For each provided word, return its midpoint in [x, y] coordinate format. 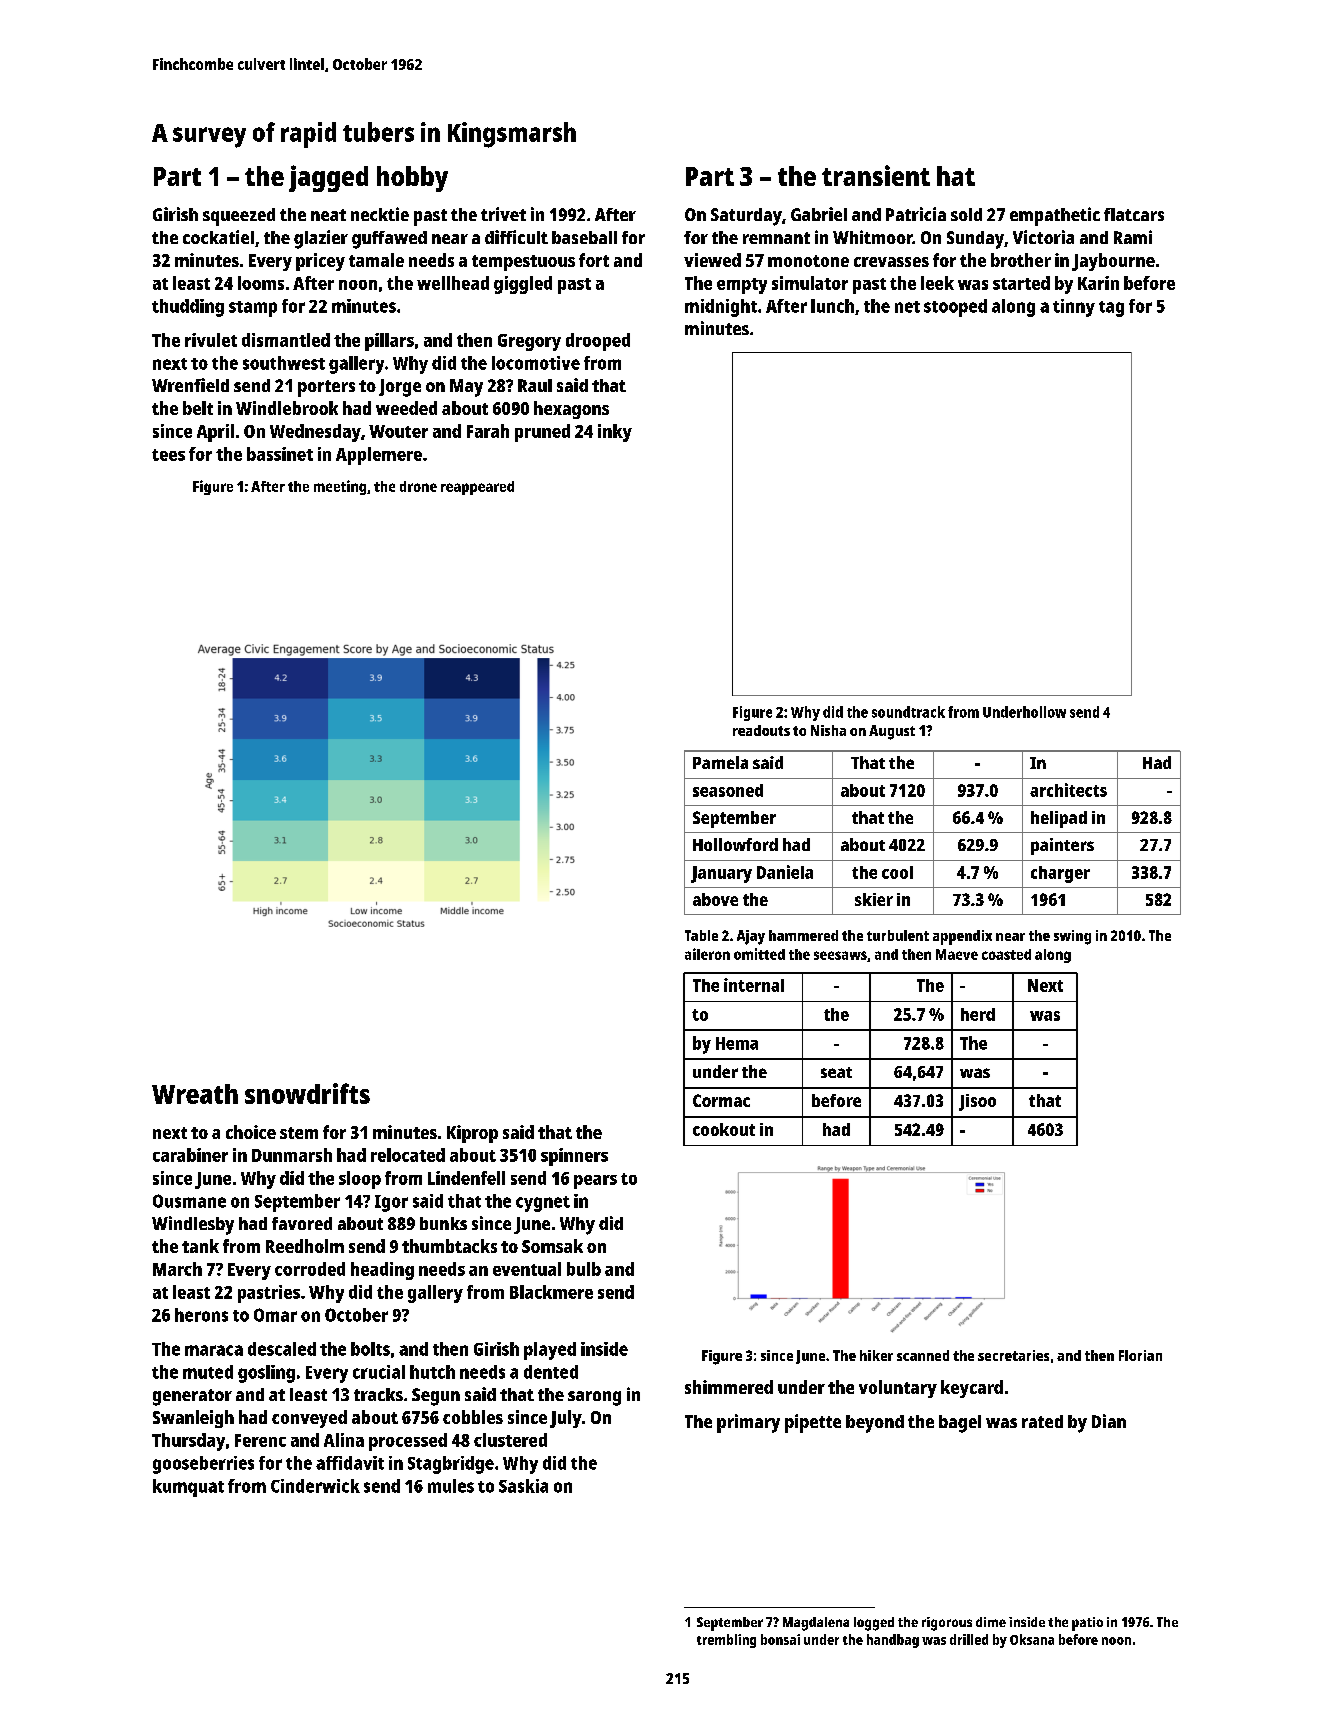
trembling [726, 1641]
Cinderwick [315, 1486]
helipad [1059, 819]
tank [200, 1246]
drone [418, 486]
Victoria [1043, 237]
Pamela [720, 762]
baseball [584, 237]
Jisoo [977, 1102]
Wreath [195, 1094]
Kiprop [472, 1134]
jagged [328, 178]
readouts [761, 730]
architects [1068, 790]
